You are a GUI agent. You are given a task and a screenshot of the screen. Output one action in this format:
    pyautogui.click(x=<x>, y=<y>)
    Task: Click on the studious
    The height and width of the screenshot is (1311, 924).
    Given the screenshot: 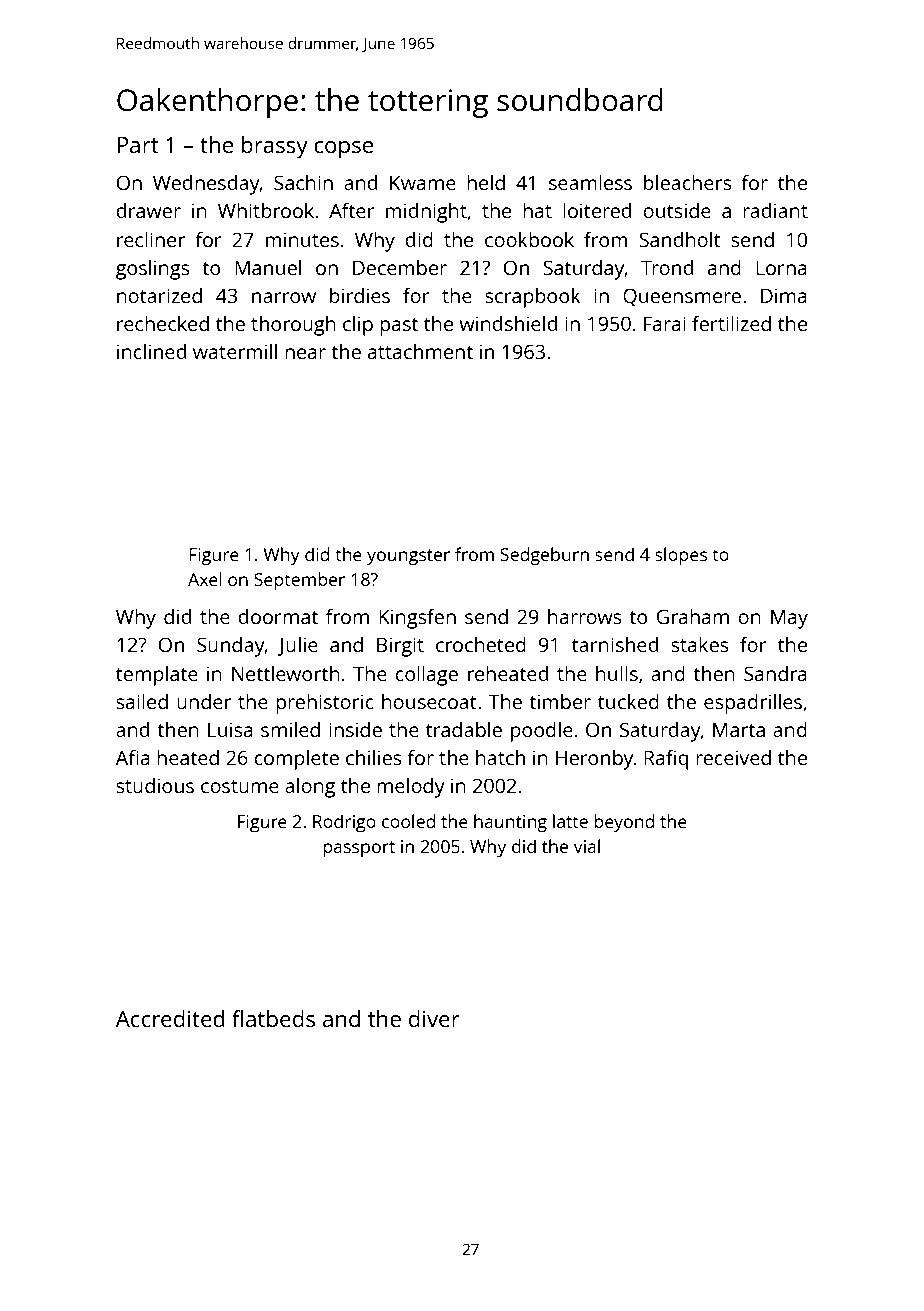 What is the action you would take?
    pyautogui.click(x=155, y=785)
